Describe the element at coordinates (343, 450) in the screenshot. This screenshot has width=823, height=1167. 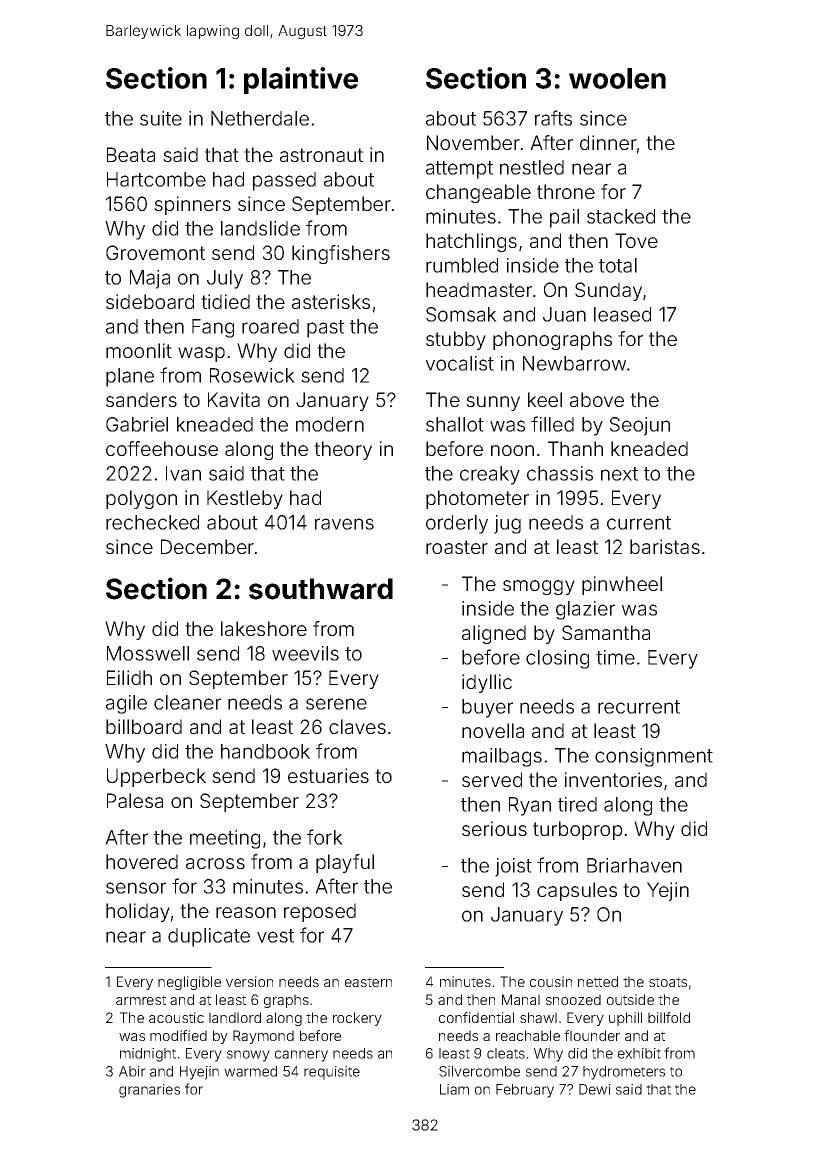
I see `theory` at that location.
